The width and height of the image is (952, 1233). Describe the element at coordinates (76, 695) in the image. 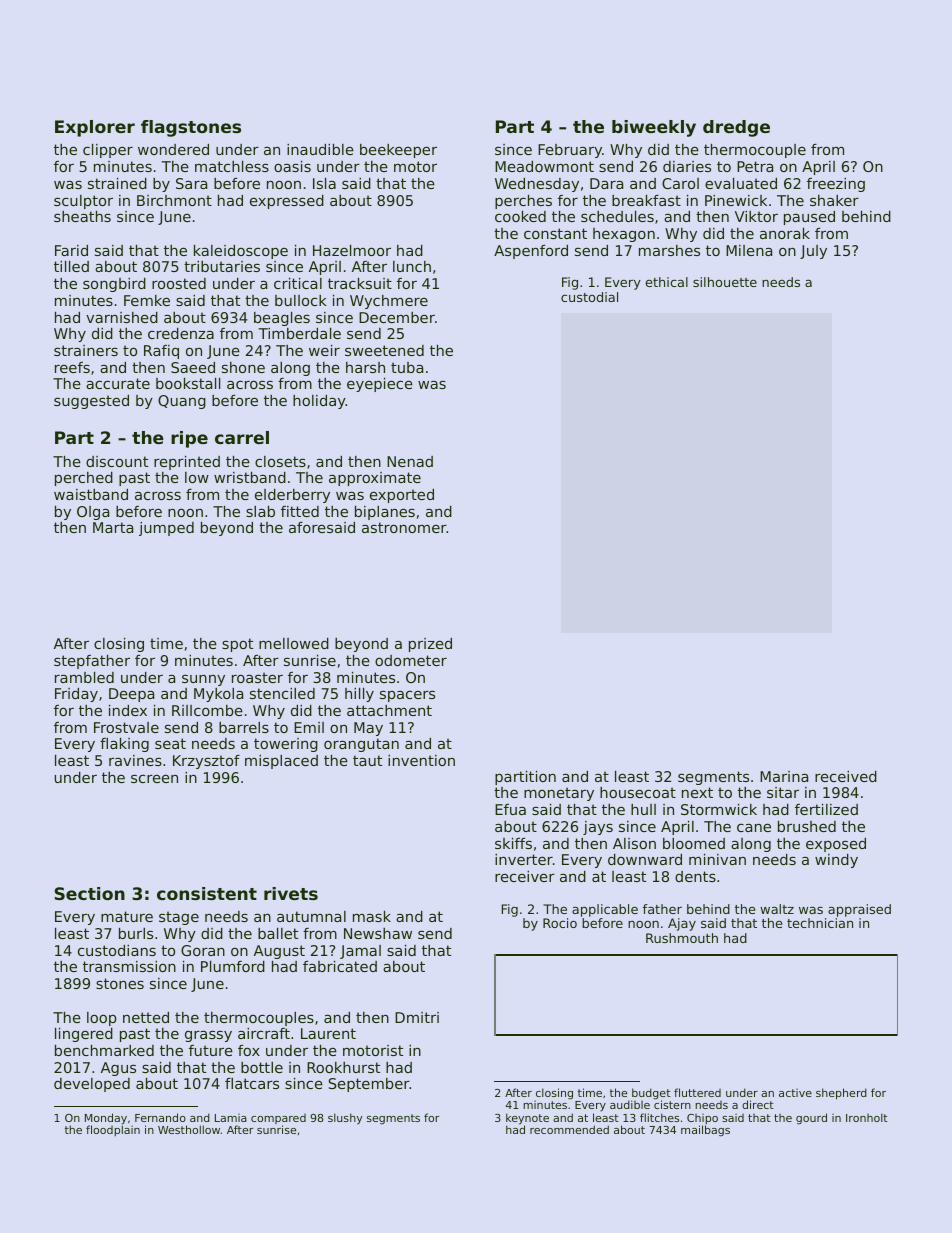

I see `Friday` at that location.
